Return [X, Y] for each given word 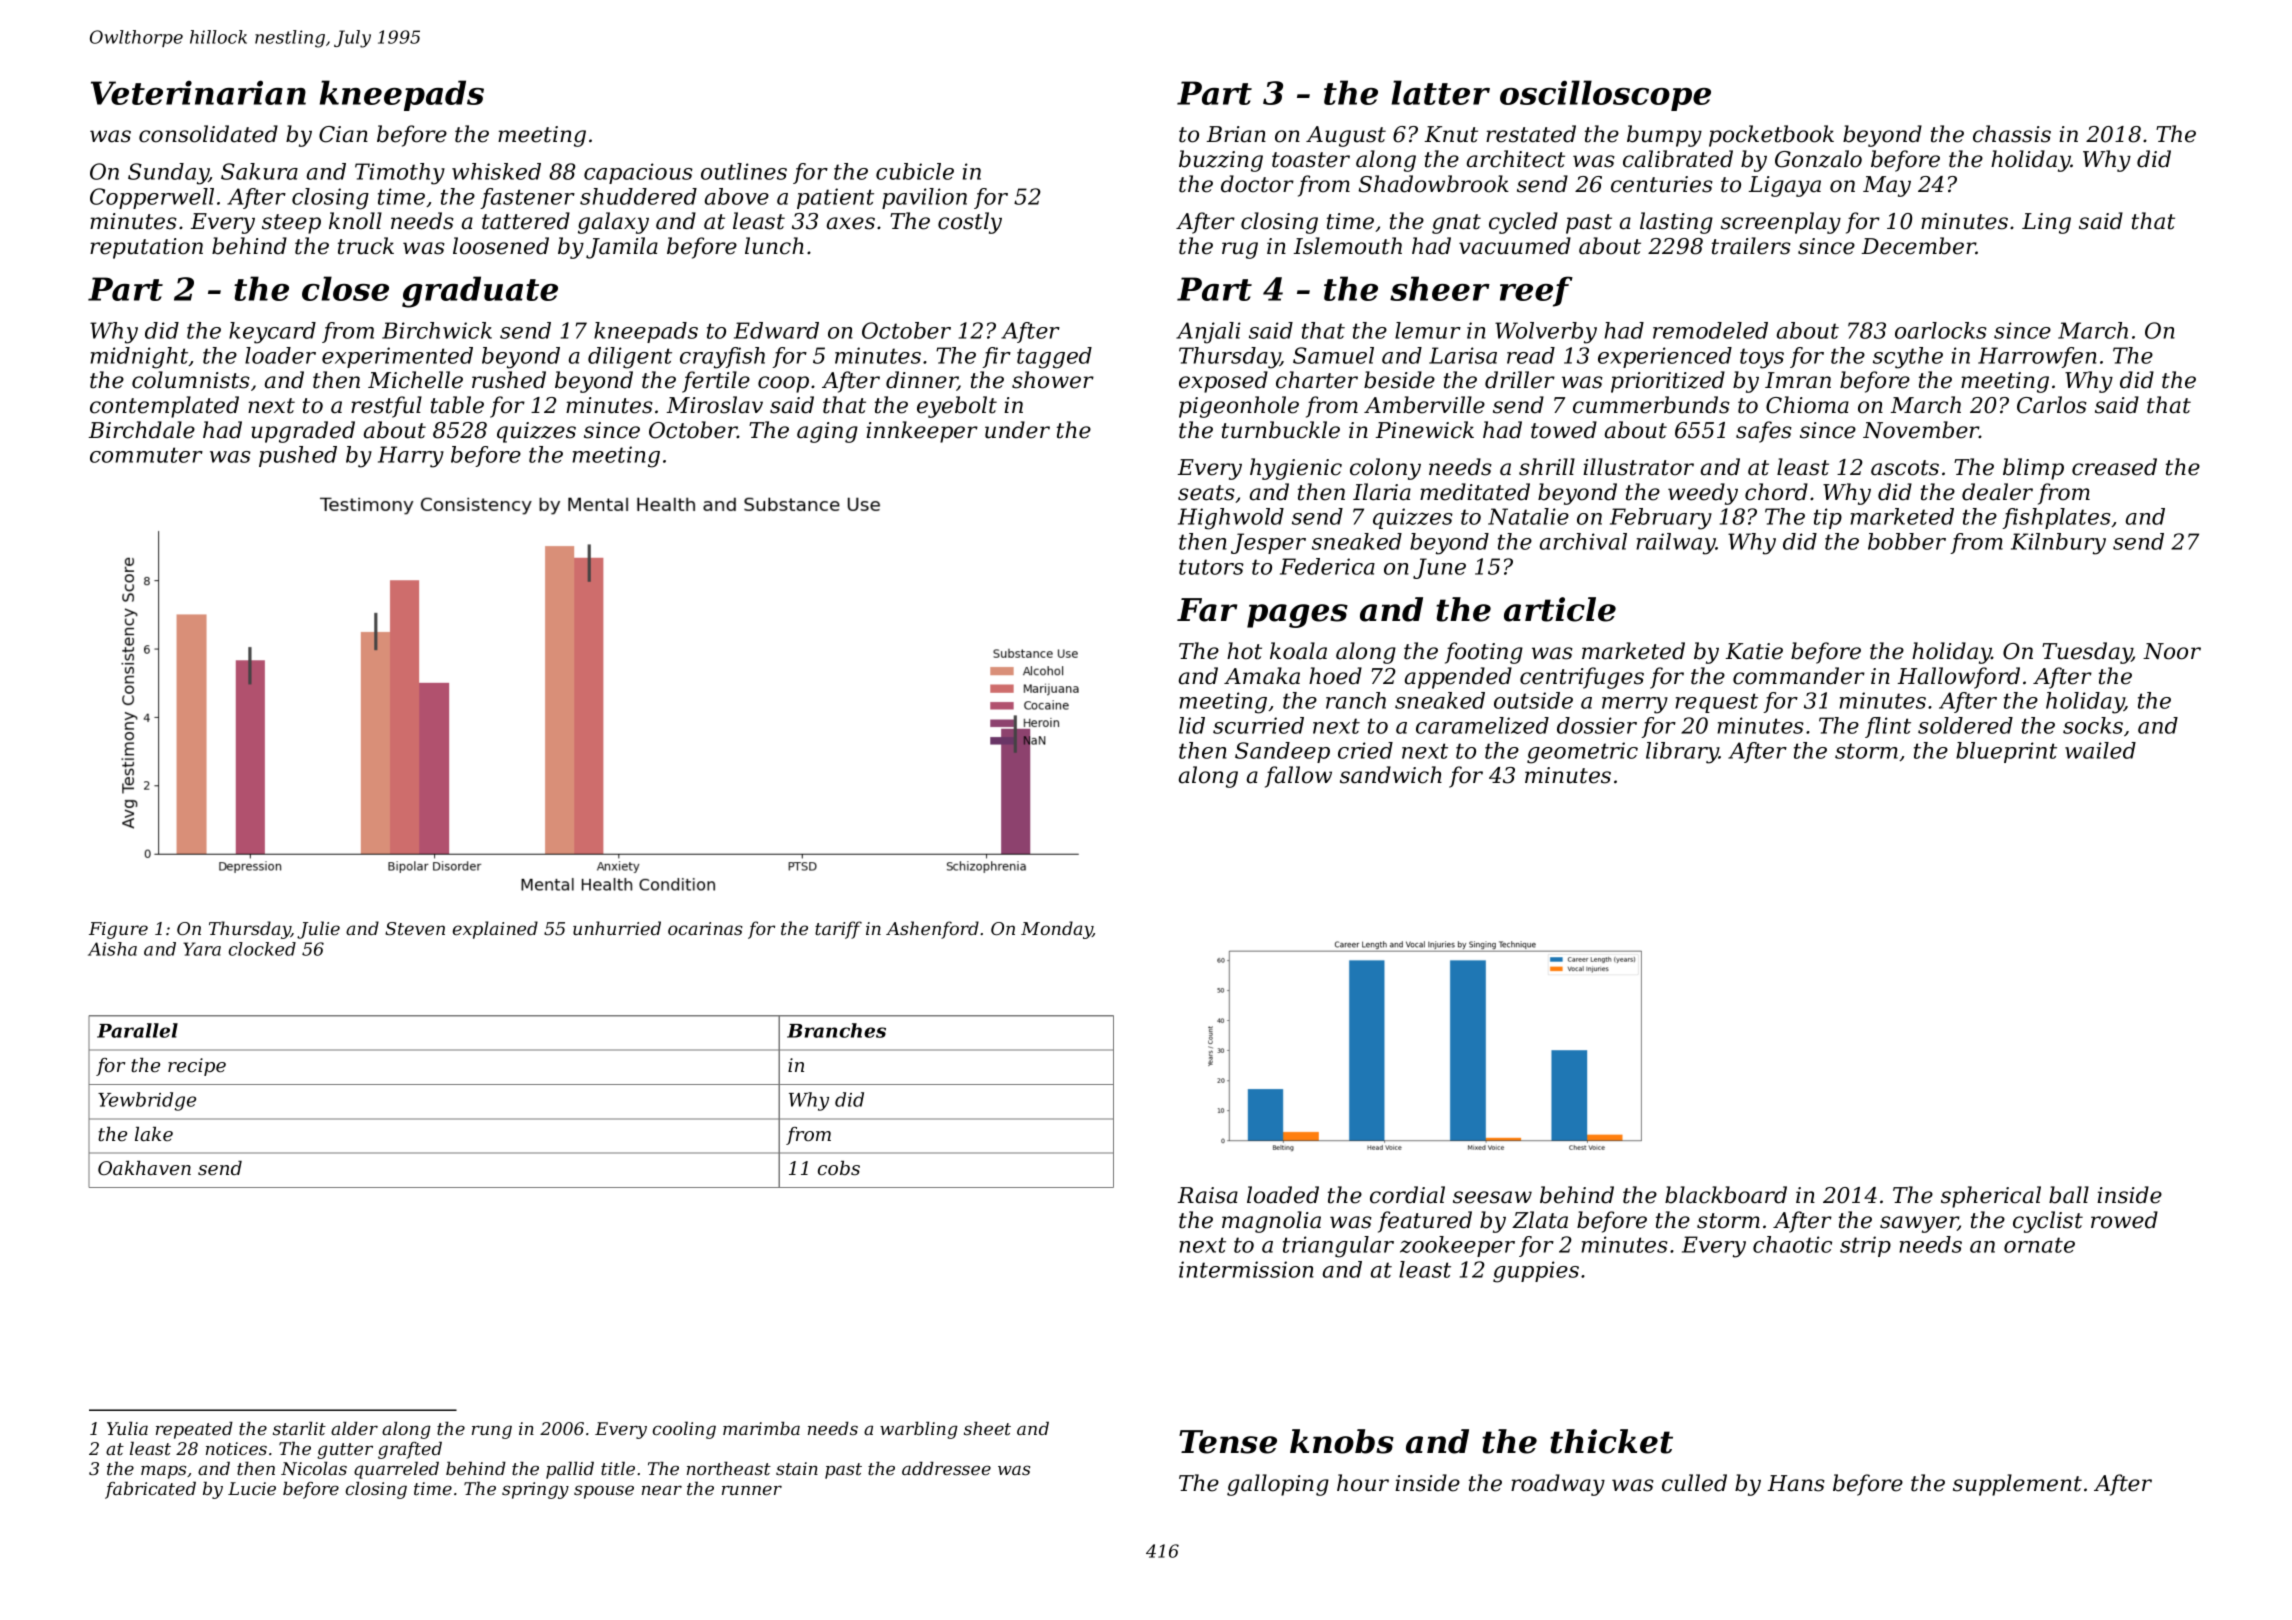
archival [1583, 541]
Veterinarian [198, 92]
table [457, 405]
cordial [1407, 1195]
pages [1297, 616]
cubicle [915, 171]
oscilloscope [1605, 95]
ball [2069, 1195]
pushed [298, 456]
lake [154, 1134]
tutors [1211, 567]
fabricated [150, 1490]
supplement [2017, 1485]
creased [2114, 467]
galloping [1278, 1485]
